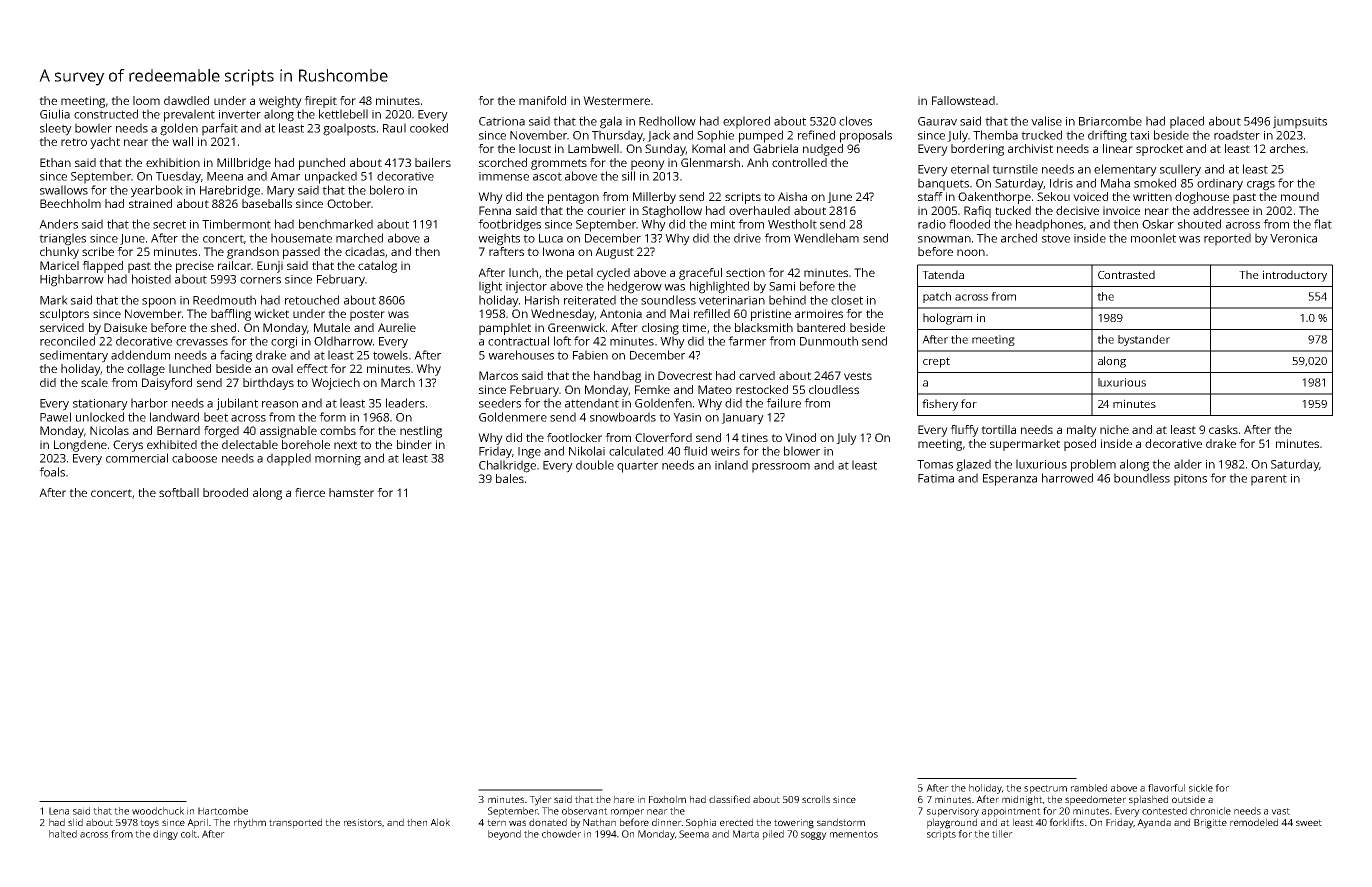  I want to click on resistors, so click(363, 822).
